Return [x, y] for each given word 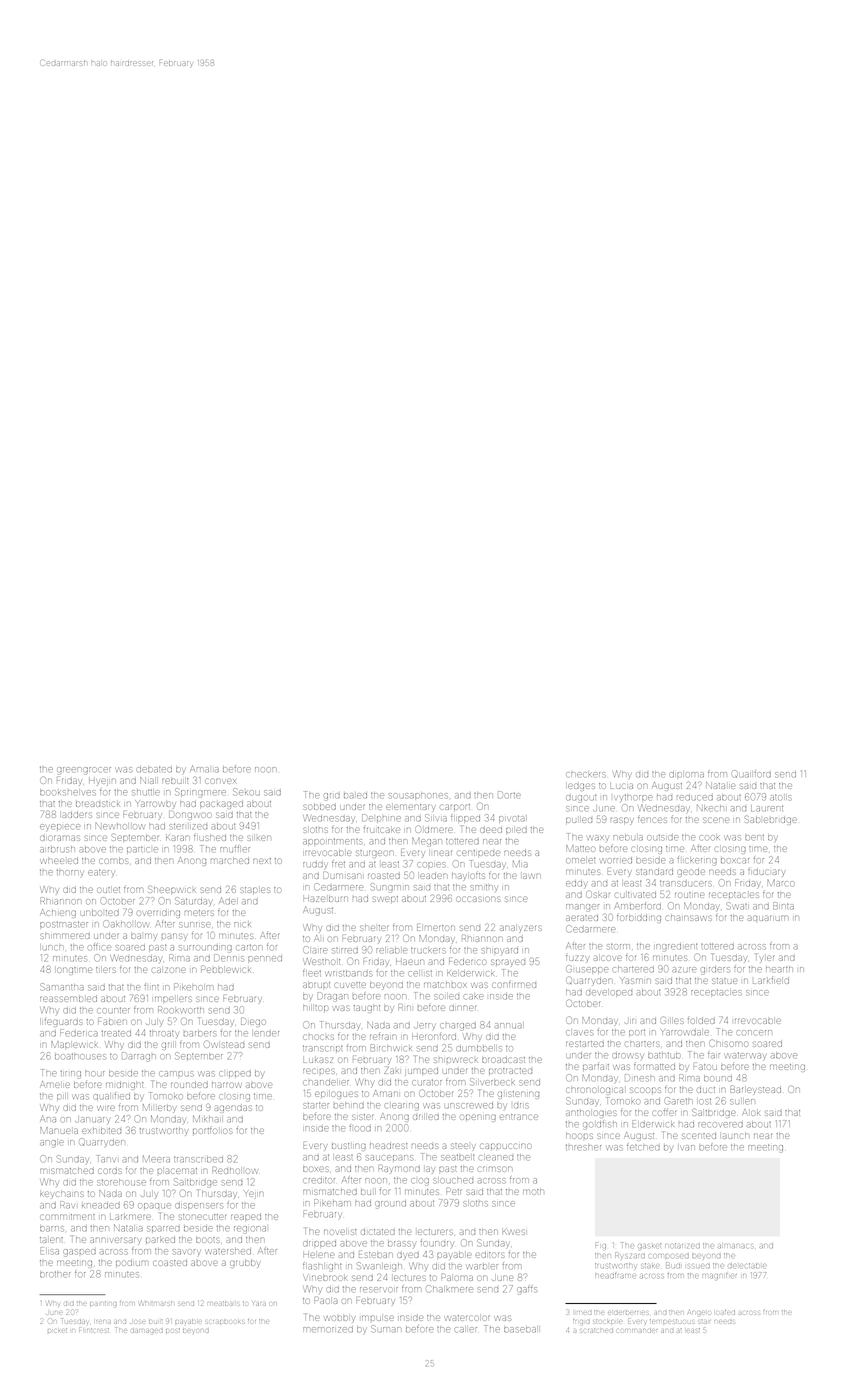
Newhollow [120, 826]
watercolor [467, 1318]
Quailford [751, 774]
